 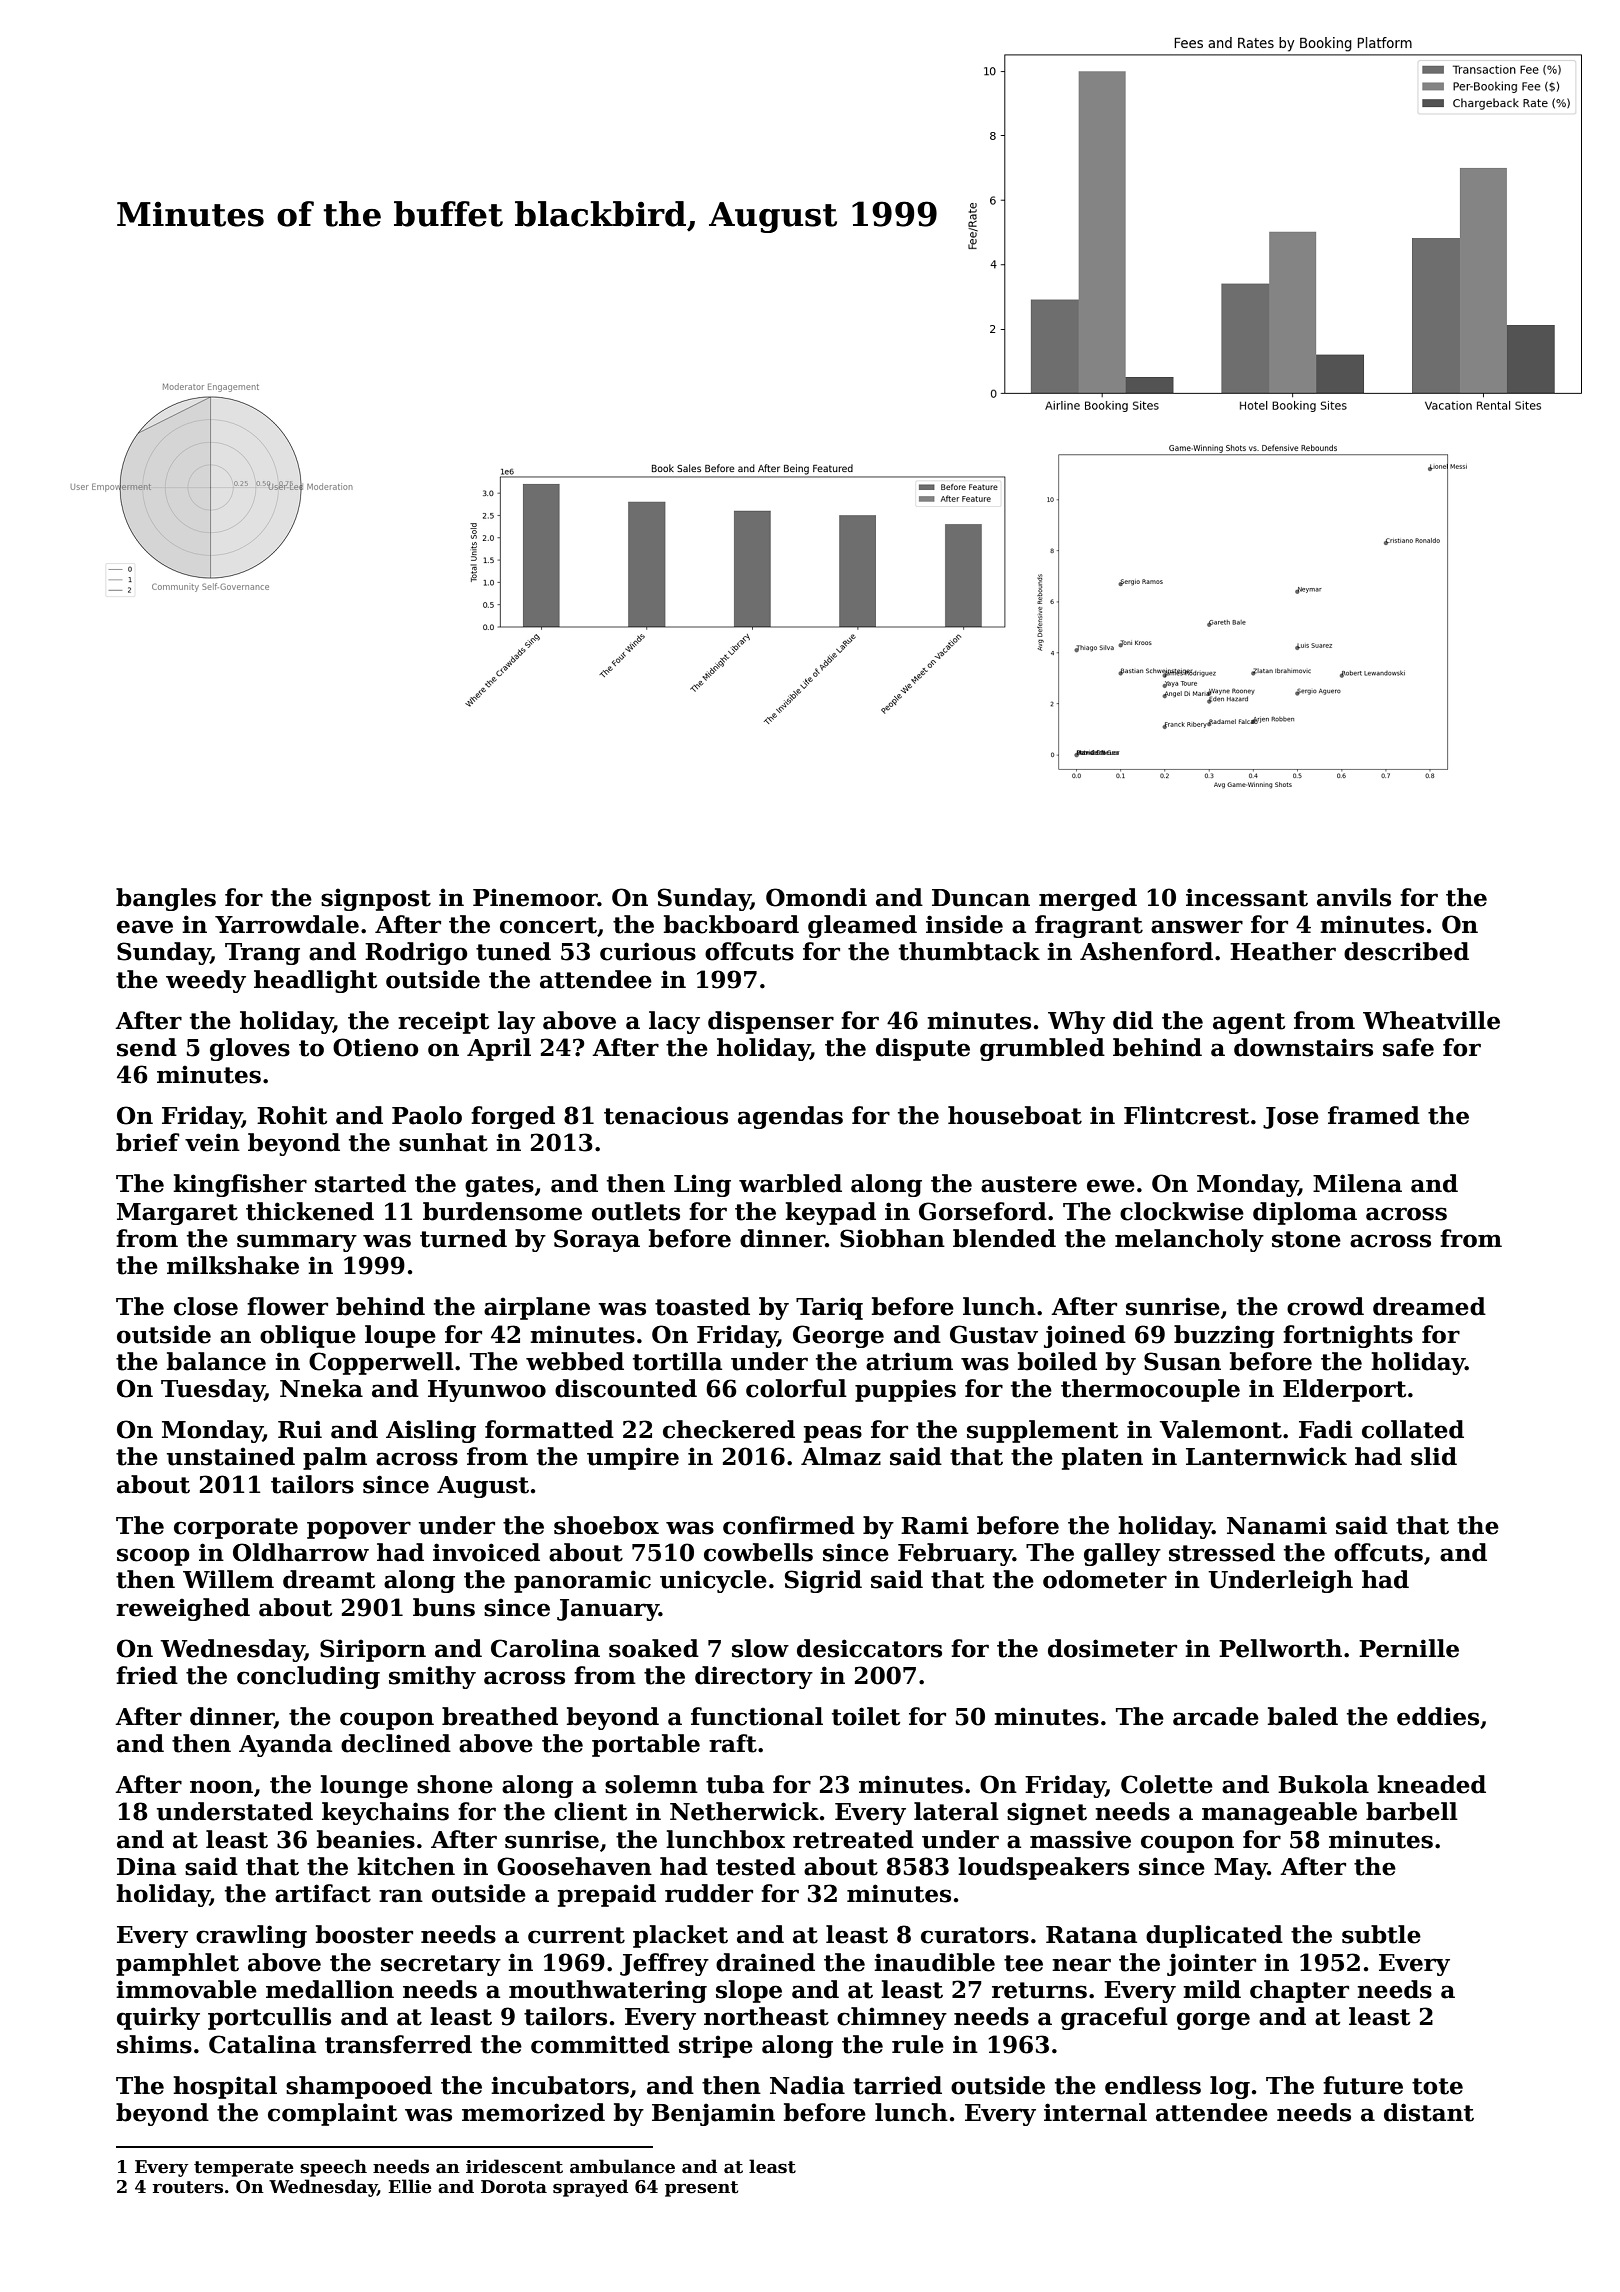 I want to click on Otieno, so click(x=375, y=1047).
